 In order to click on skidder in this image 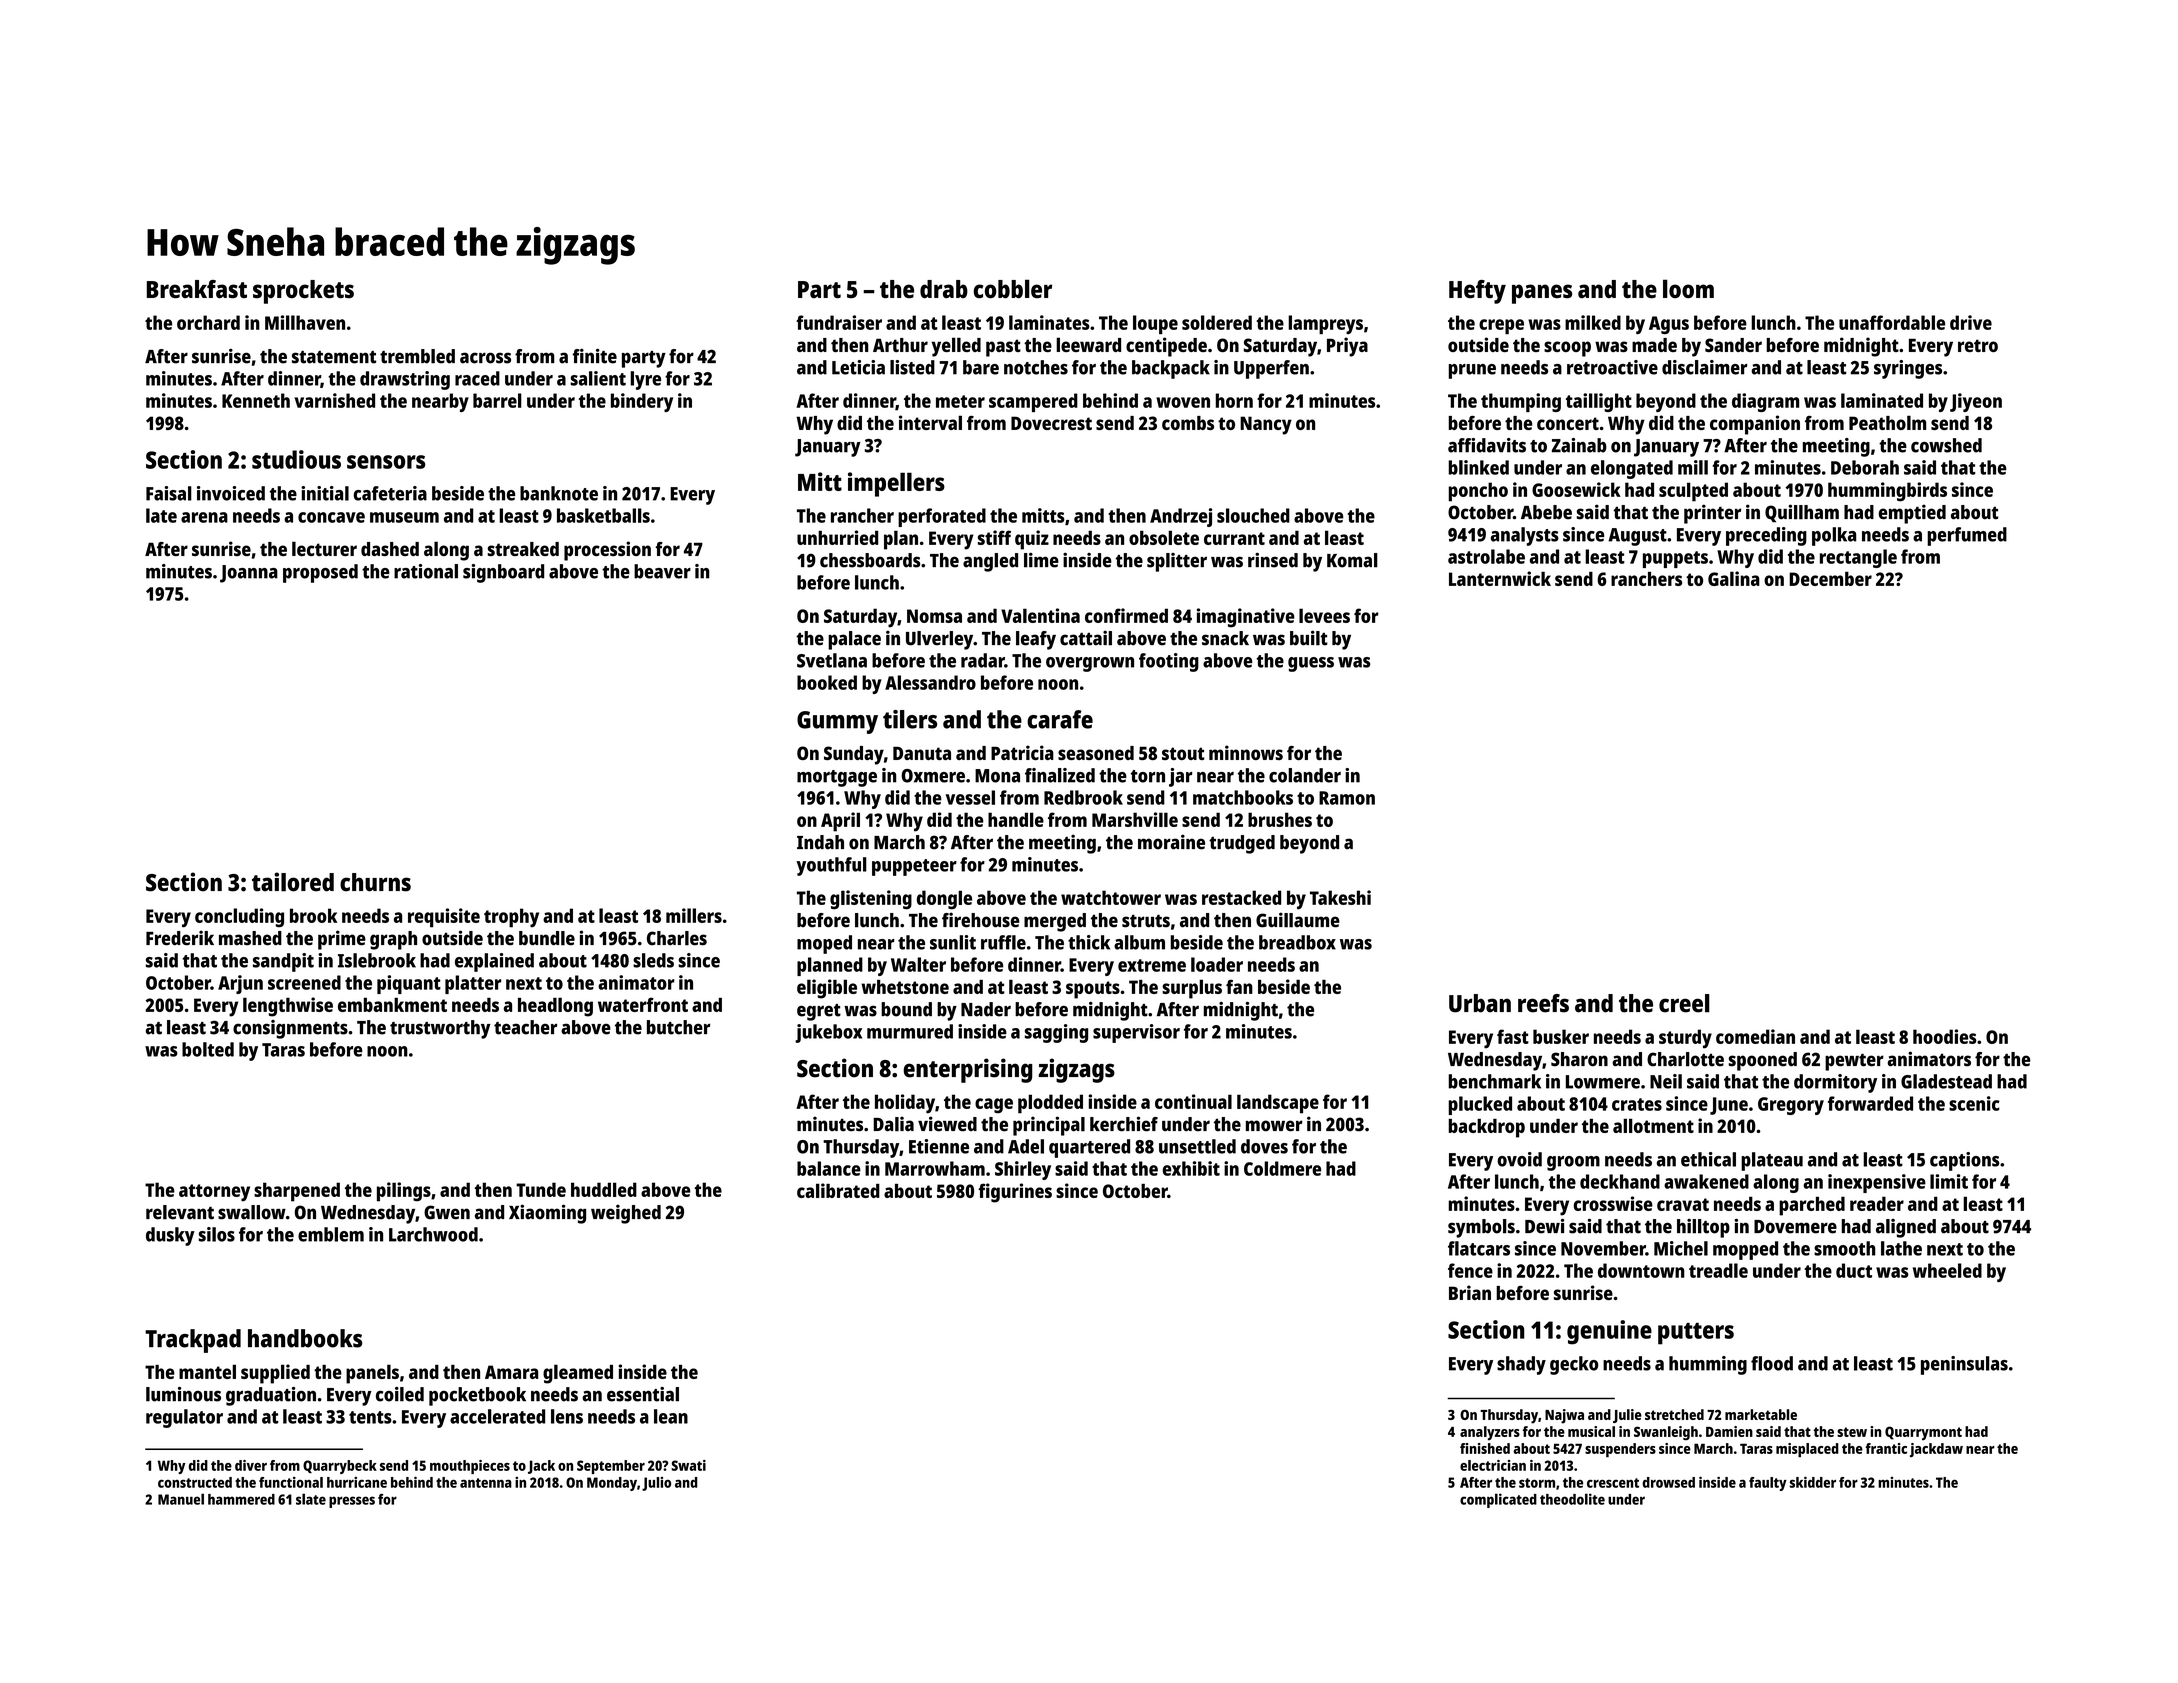, I will do `click(1813, 1482)`.
